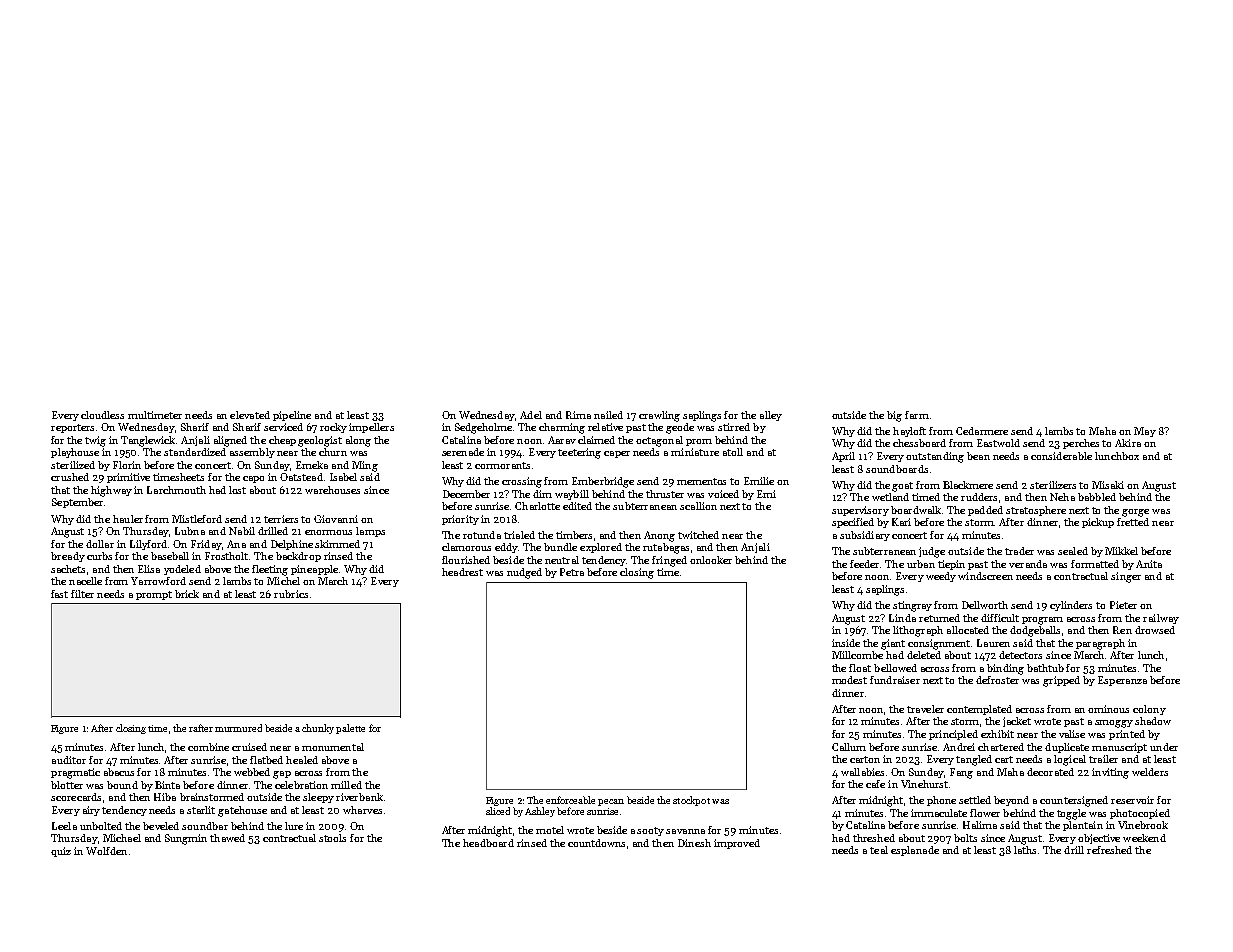  What do you see at coordinates (1108, 485) in the document?
I see `Misaki` at bounding box center [1108, 485].
